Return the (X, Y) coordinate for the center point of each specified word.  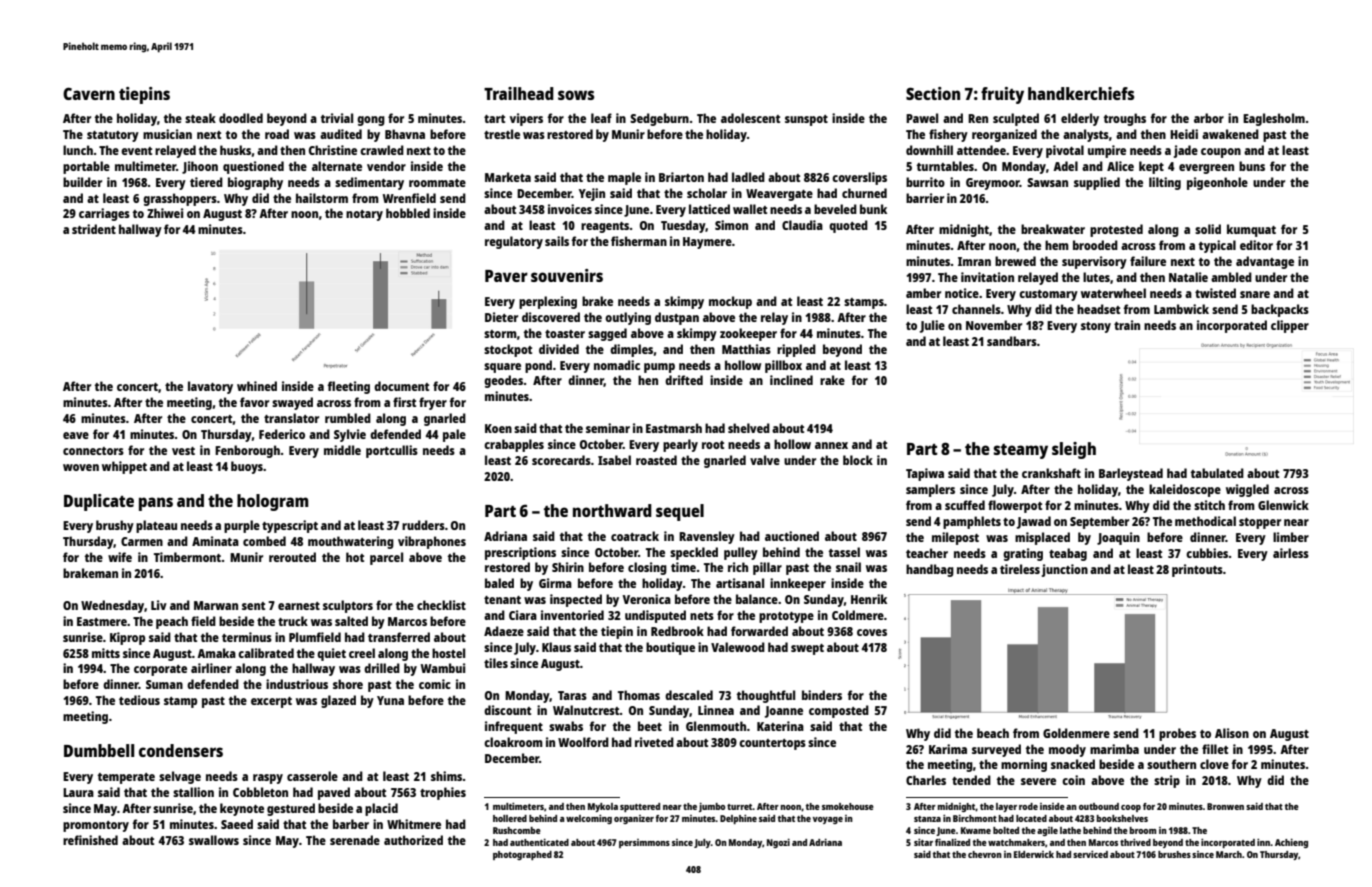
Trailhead (519, 93)
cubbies (1207, 553)
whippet (124, 467)
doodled (241, 118)
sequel (680, 512)
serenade (355, 840)
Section (933, 93)
